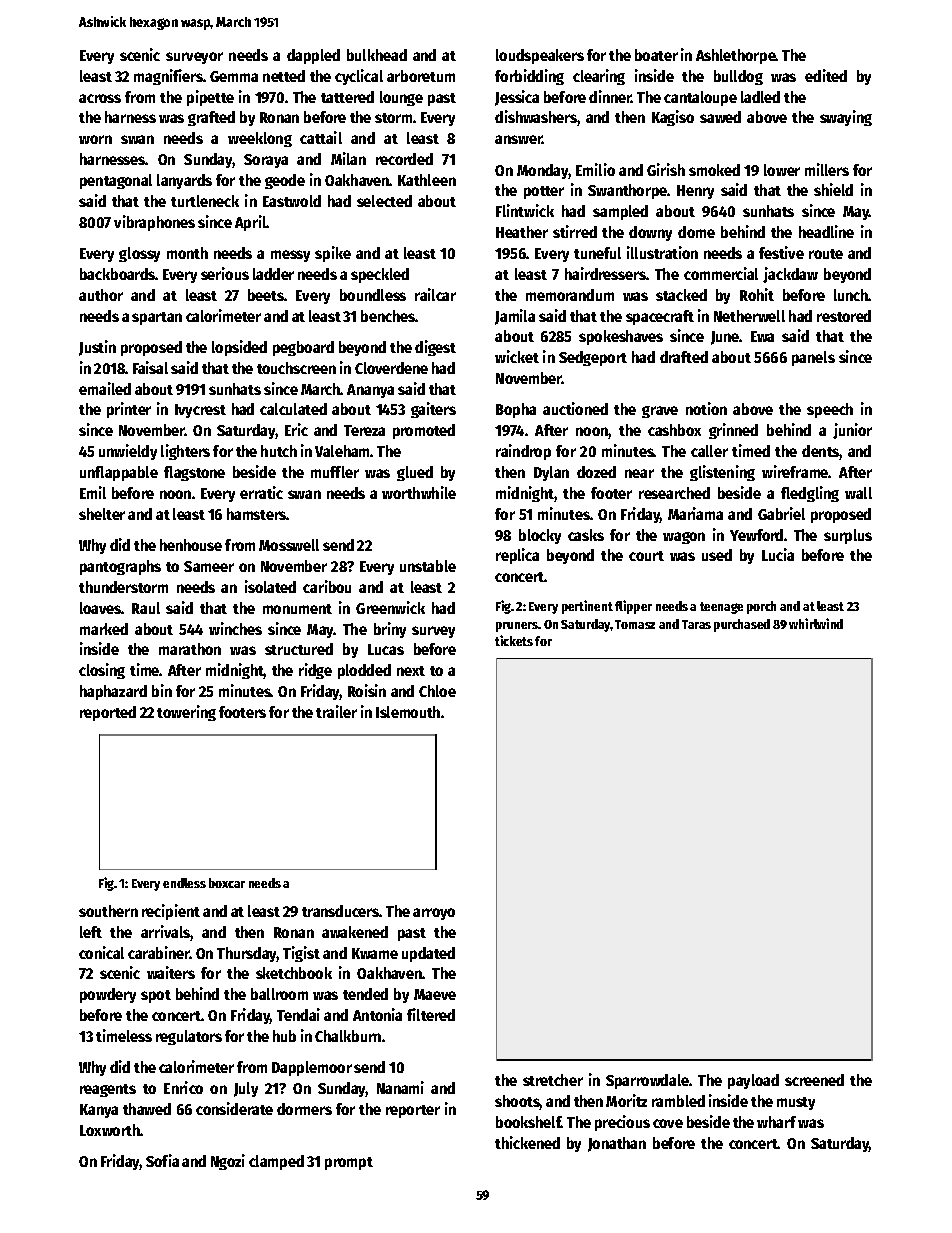 The height and width of the screenshot is (1233, 952). I want to click on stretcher, so click(553, 1080).
